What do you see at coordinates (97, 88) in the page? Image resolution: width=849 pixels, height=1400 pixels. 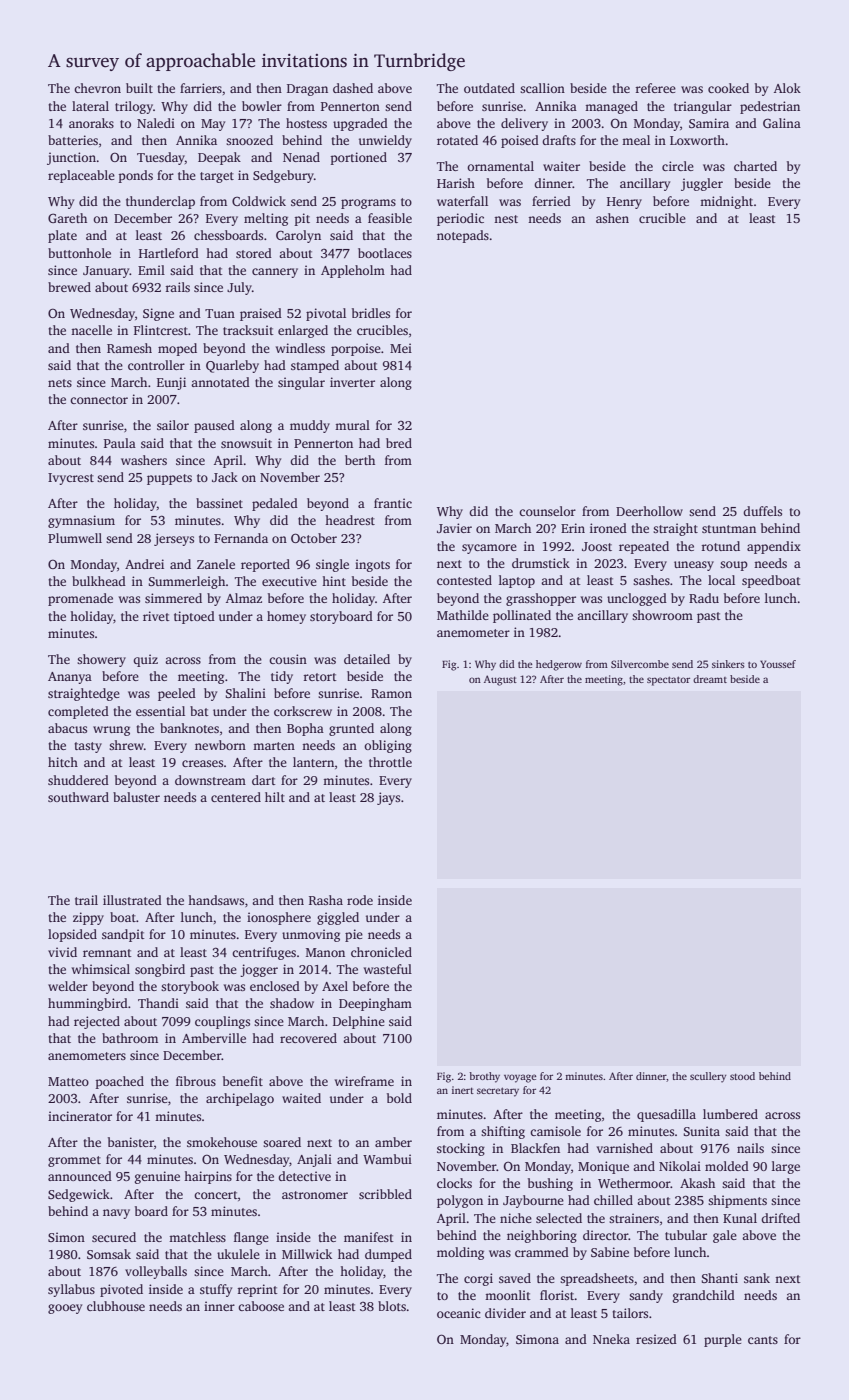 I see `chevron` at bounding box center [97, 88].
